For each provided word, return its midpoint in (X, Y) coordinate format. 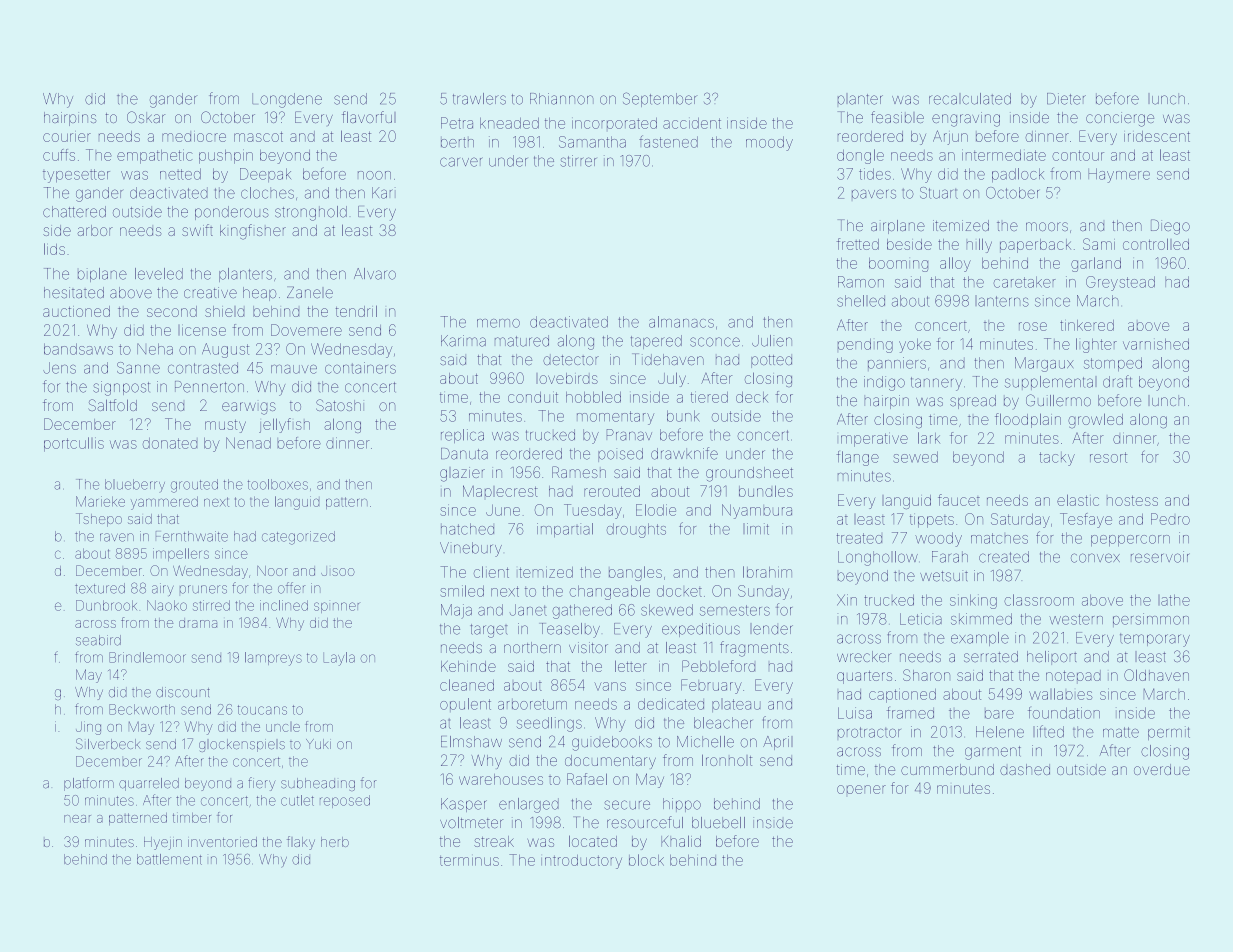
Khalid (681, 841)
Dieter (1066, 99)
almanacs (681, 322)
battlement (169, 859)
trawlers (479, 99)
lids (54, 249)
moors (1047, 226)
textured (100, 588)
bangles (635, 573)
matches (999, 538)
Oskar (146, 117)
